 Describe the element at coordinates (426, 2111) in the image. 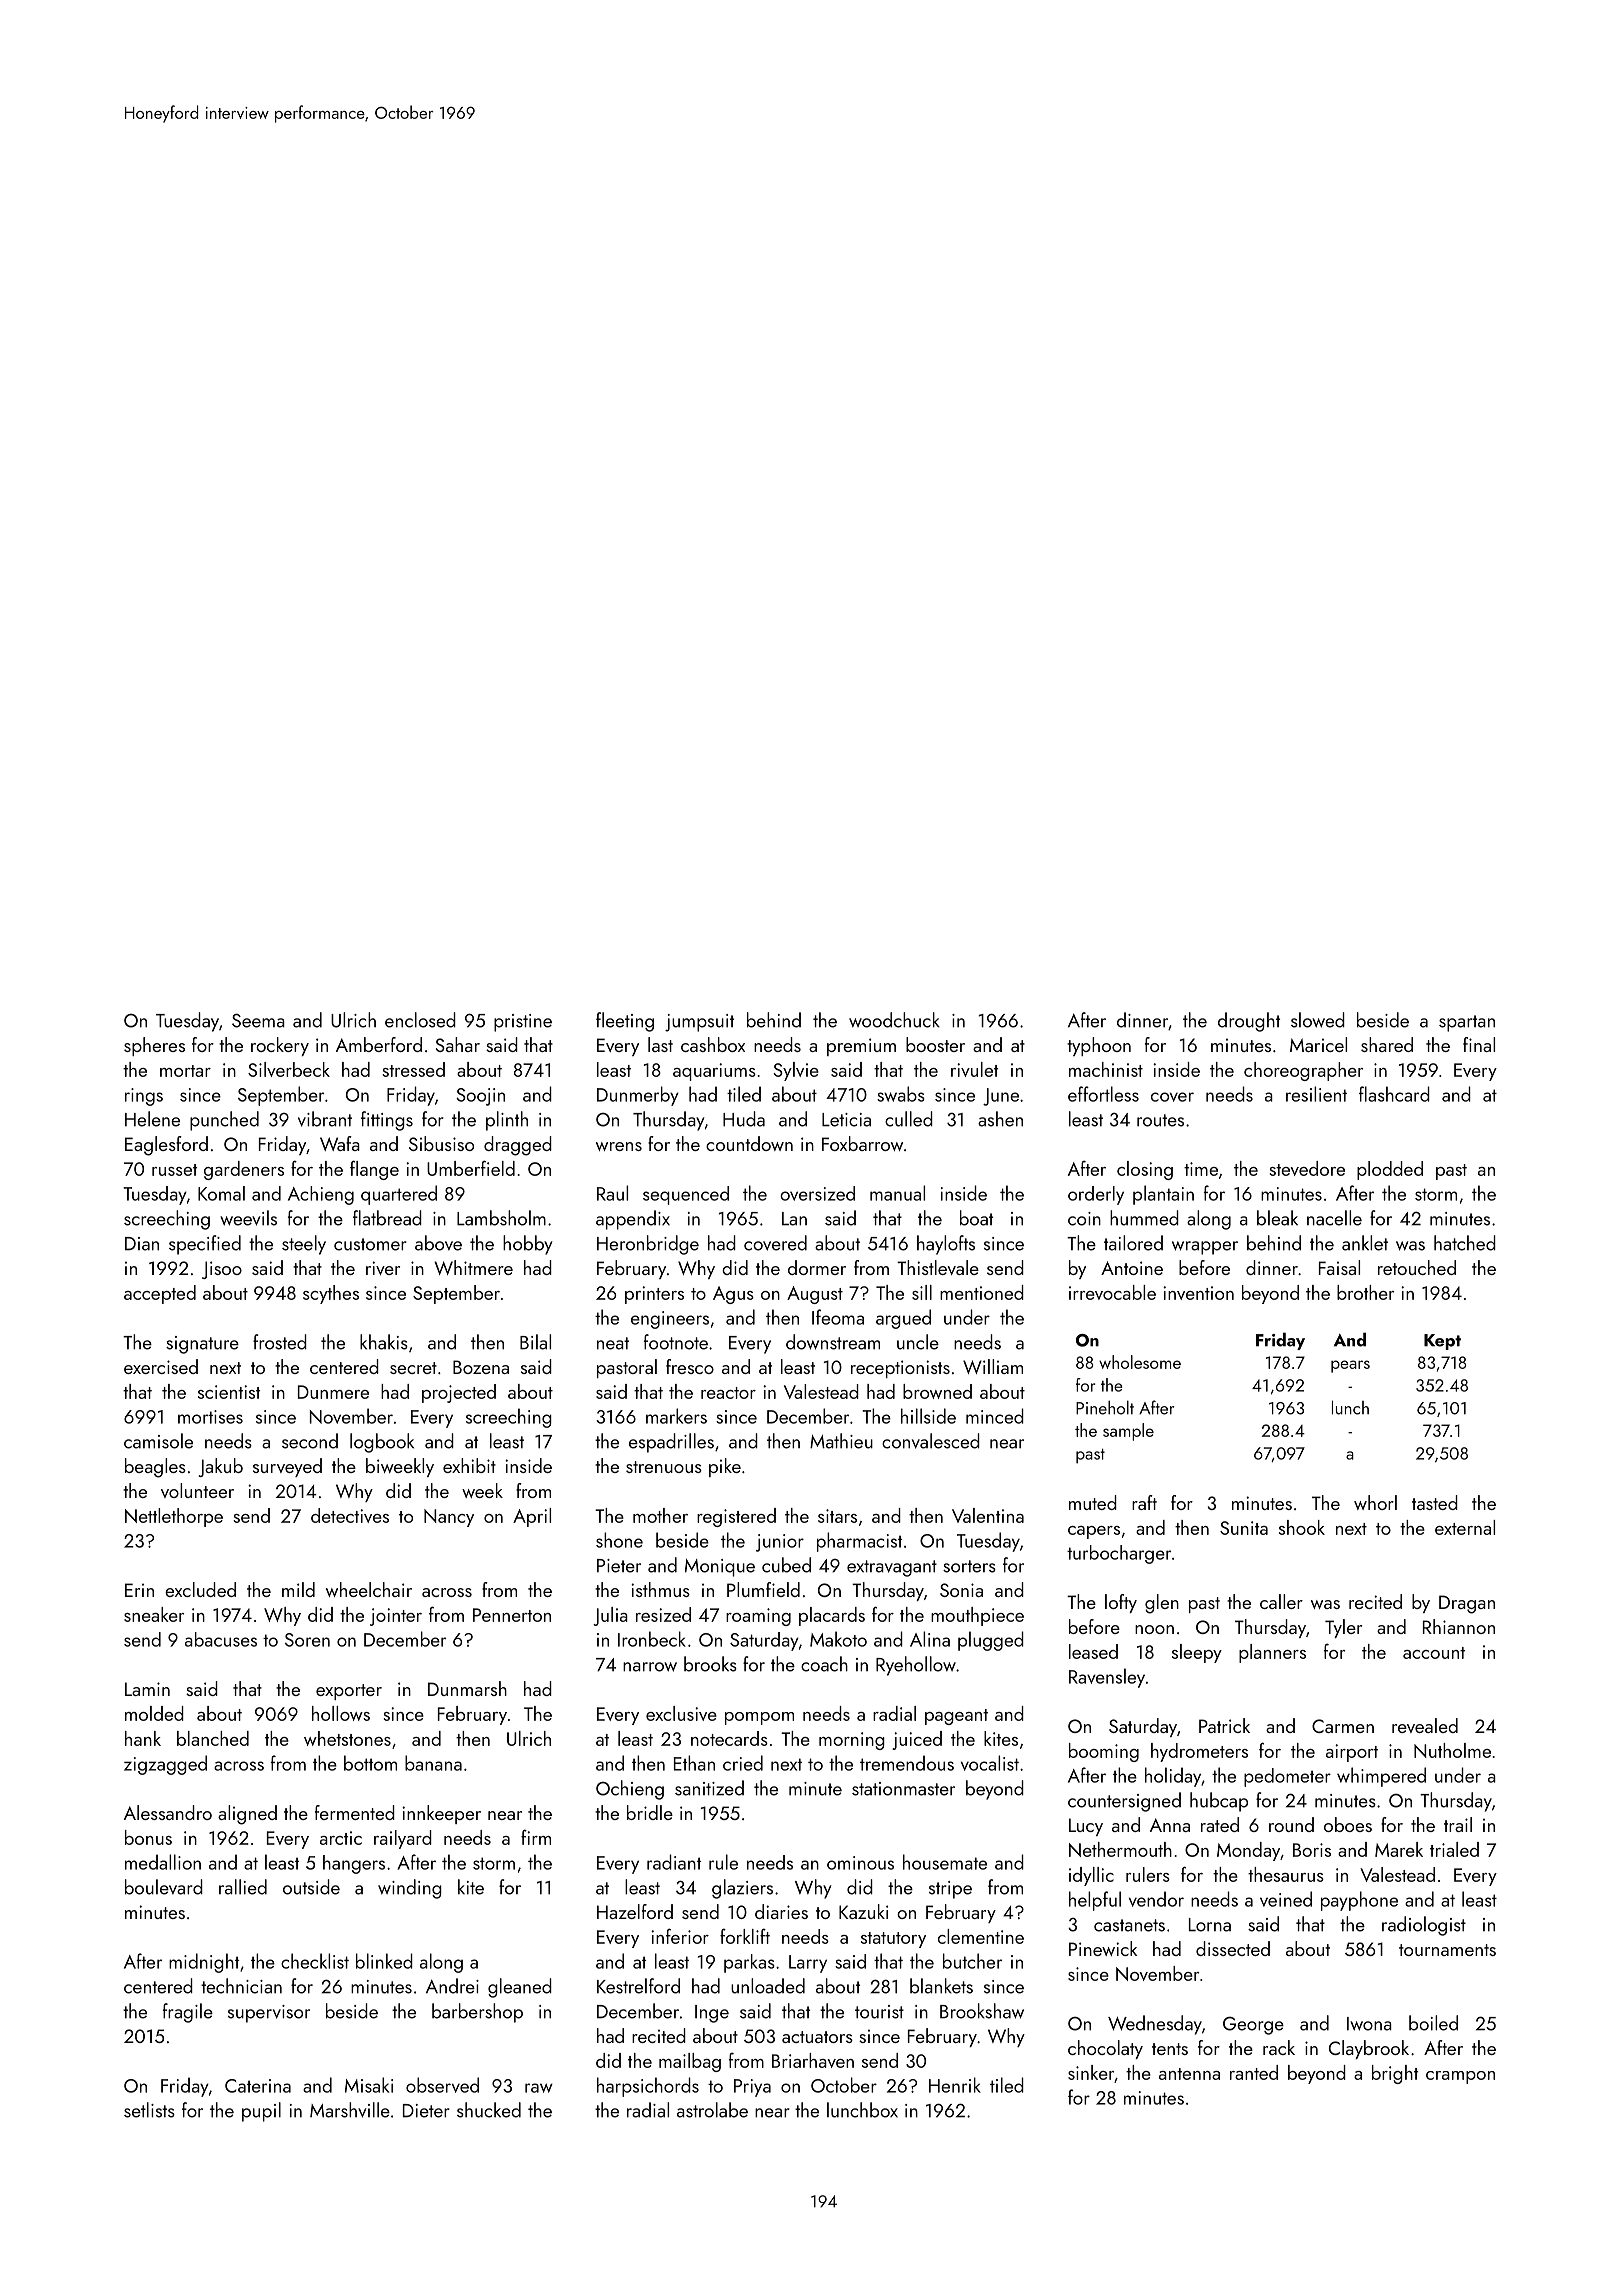

I see `Dieter` at that location.
